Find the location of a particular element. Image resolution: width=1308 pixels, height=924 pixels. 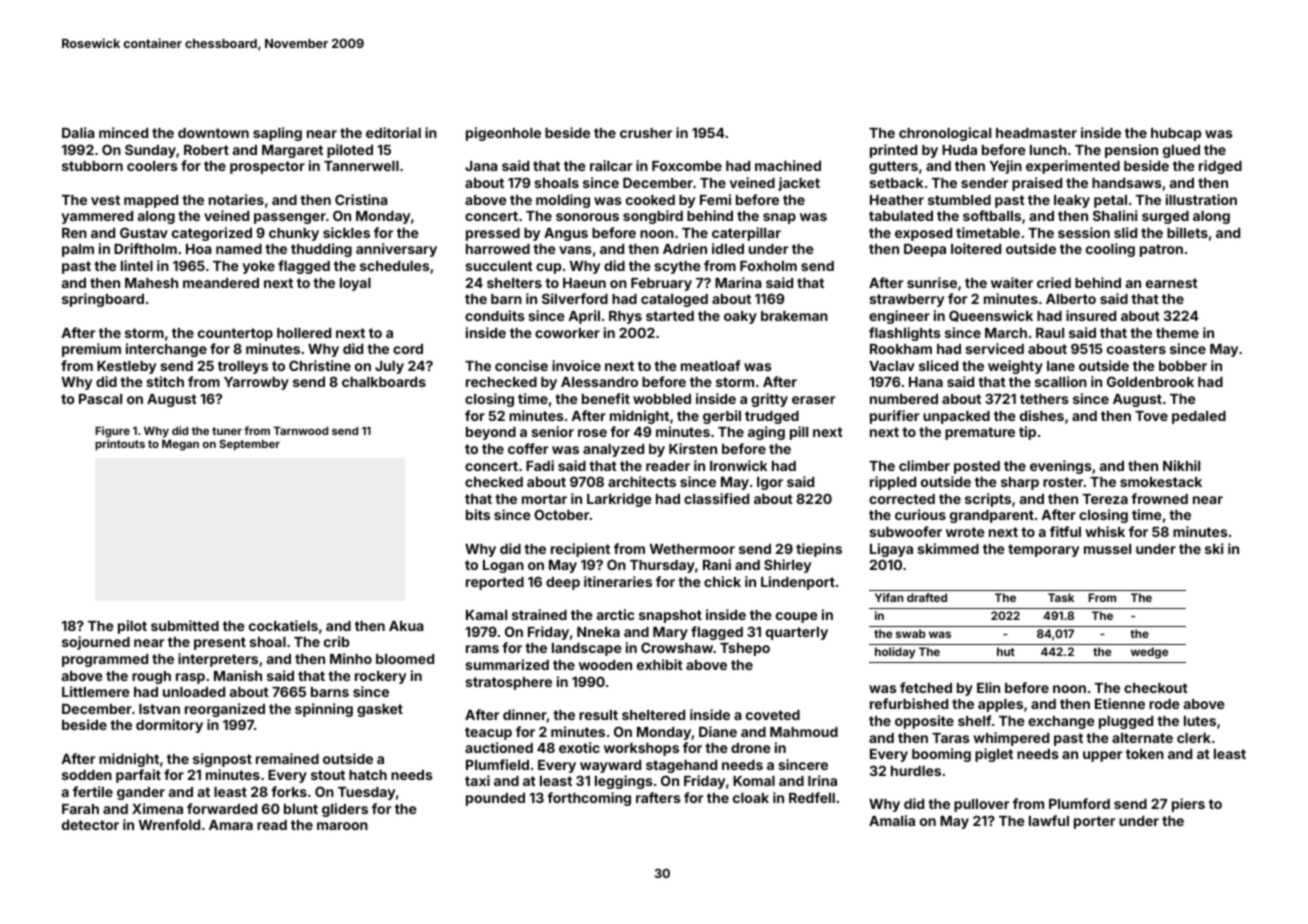

dormitory is located at coordinates (169, 726).
